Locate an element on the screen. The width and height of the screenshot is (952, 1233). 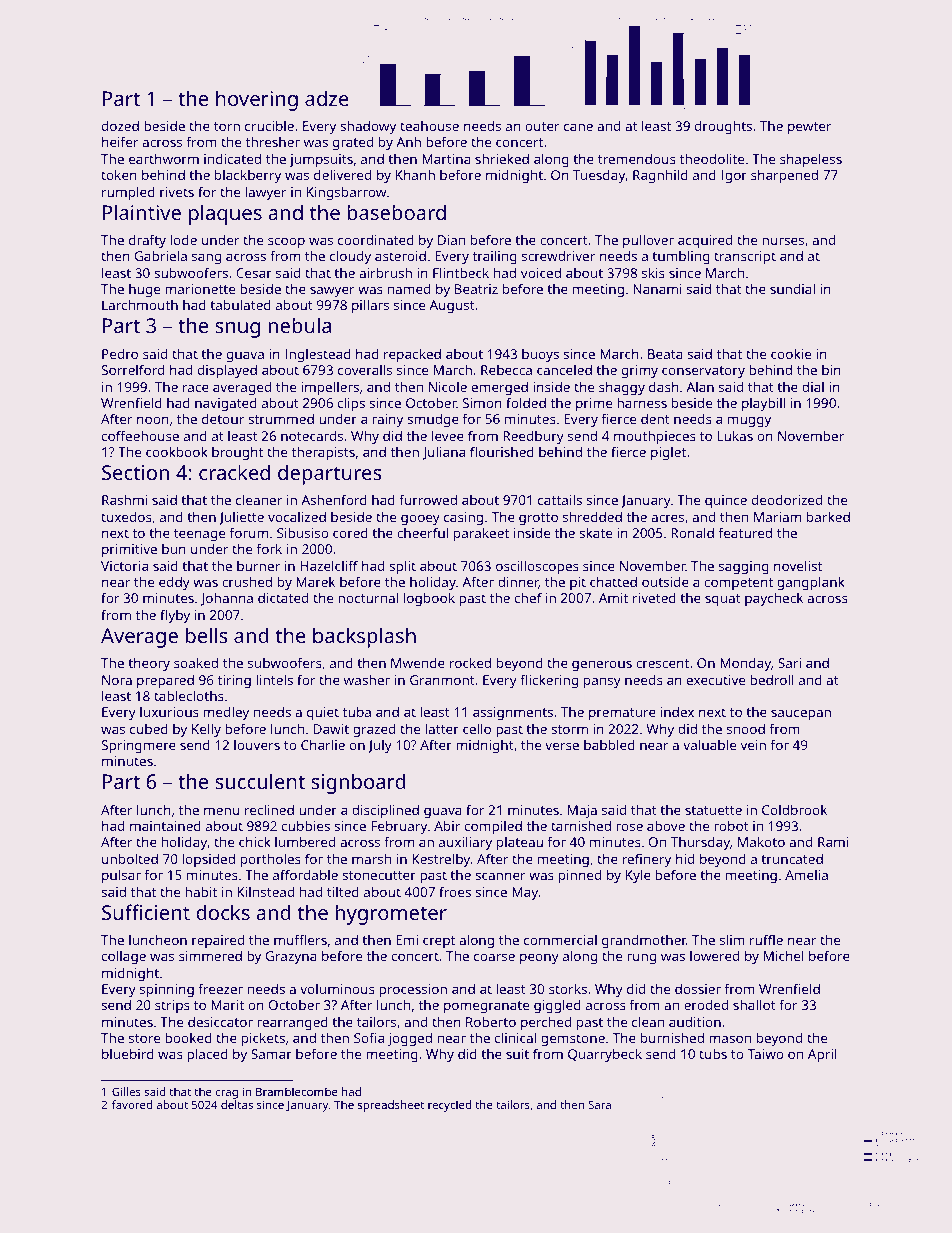
dinner is located at coordinates (518, 582).
